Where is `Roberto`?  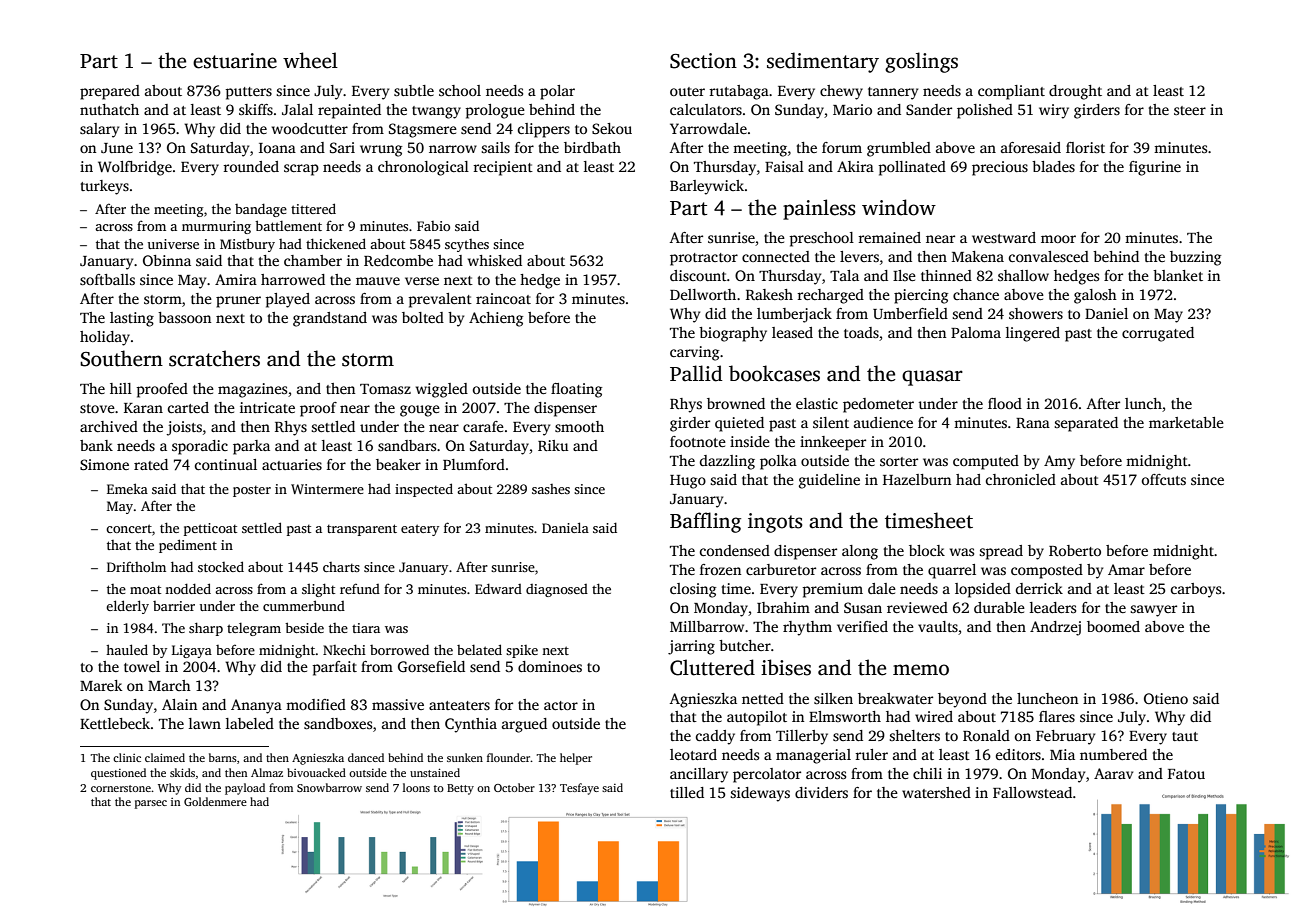 Roberto is located at coordinates (1075, 550).
